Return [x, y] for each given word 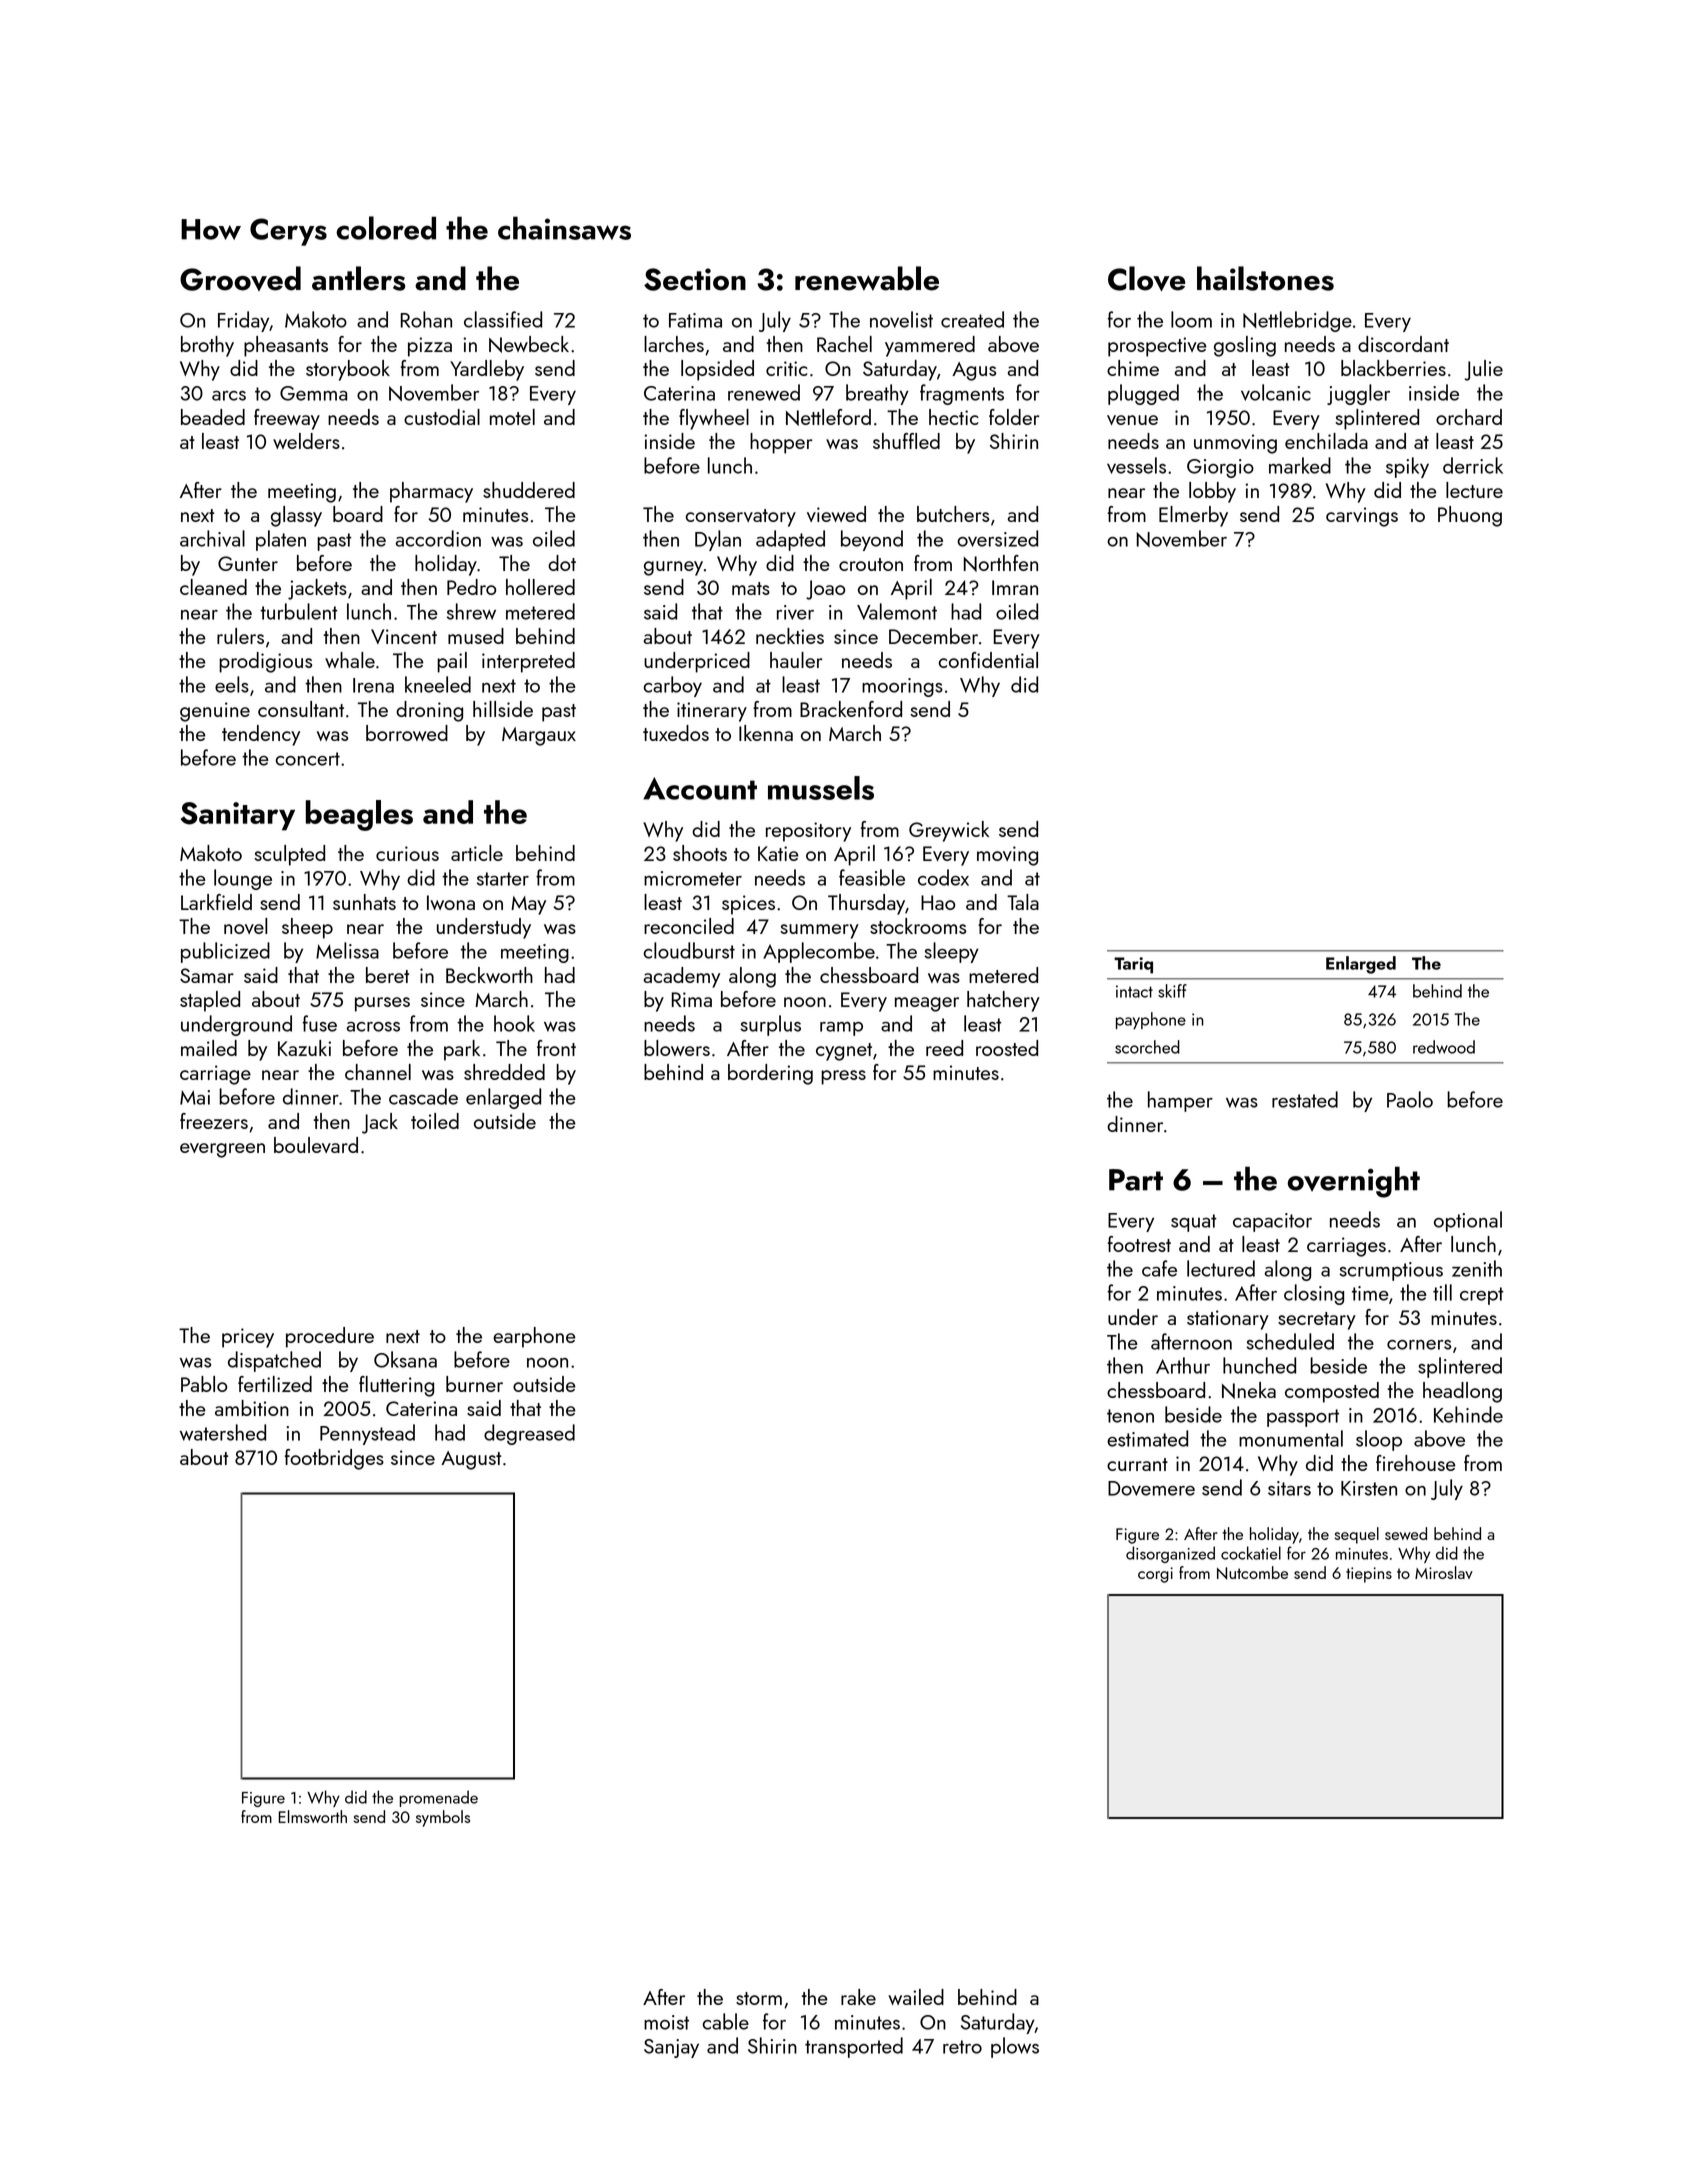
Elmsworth [313, 1816]
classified [503, 319]
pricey [248, 1338]
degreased [529, 1434]
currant [1137, 1464]
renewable [867, 278]
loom [1191, 319]
